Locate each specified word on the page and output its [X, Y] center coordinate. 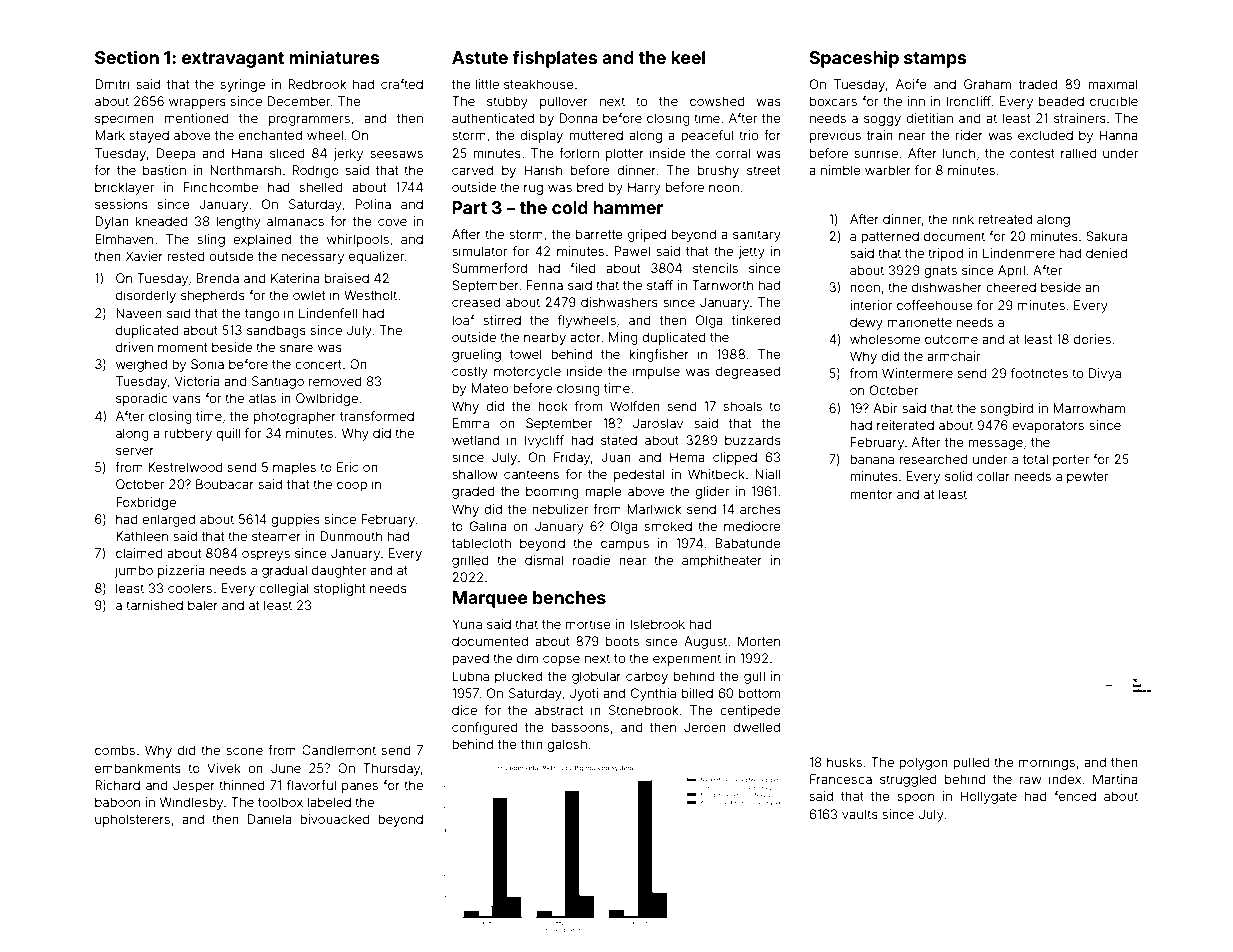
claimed [139, 553]
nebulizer [560, 509]
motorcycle [527, 372]
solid [958, 476]
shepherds [213, 296]
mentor [871, 494]
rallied [1079, 153]
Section [127, 57]
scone [244, 751]
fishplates [554, 59]
